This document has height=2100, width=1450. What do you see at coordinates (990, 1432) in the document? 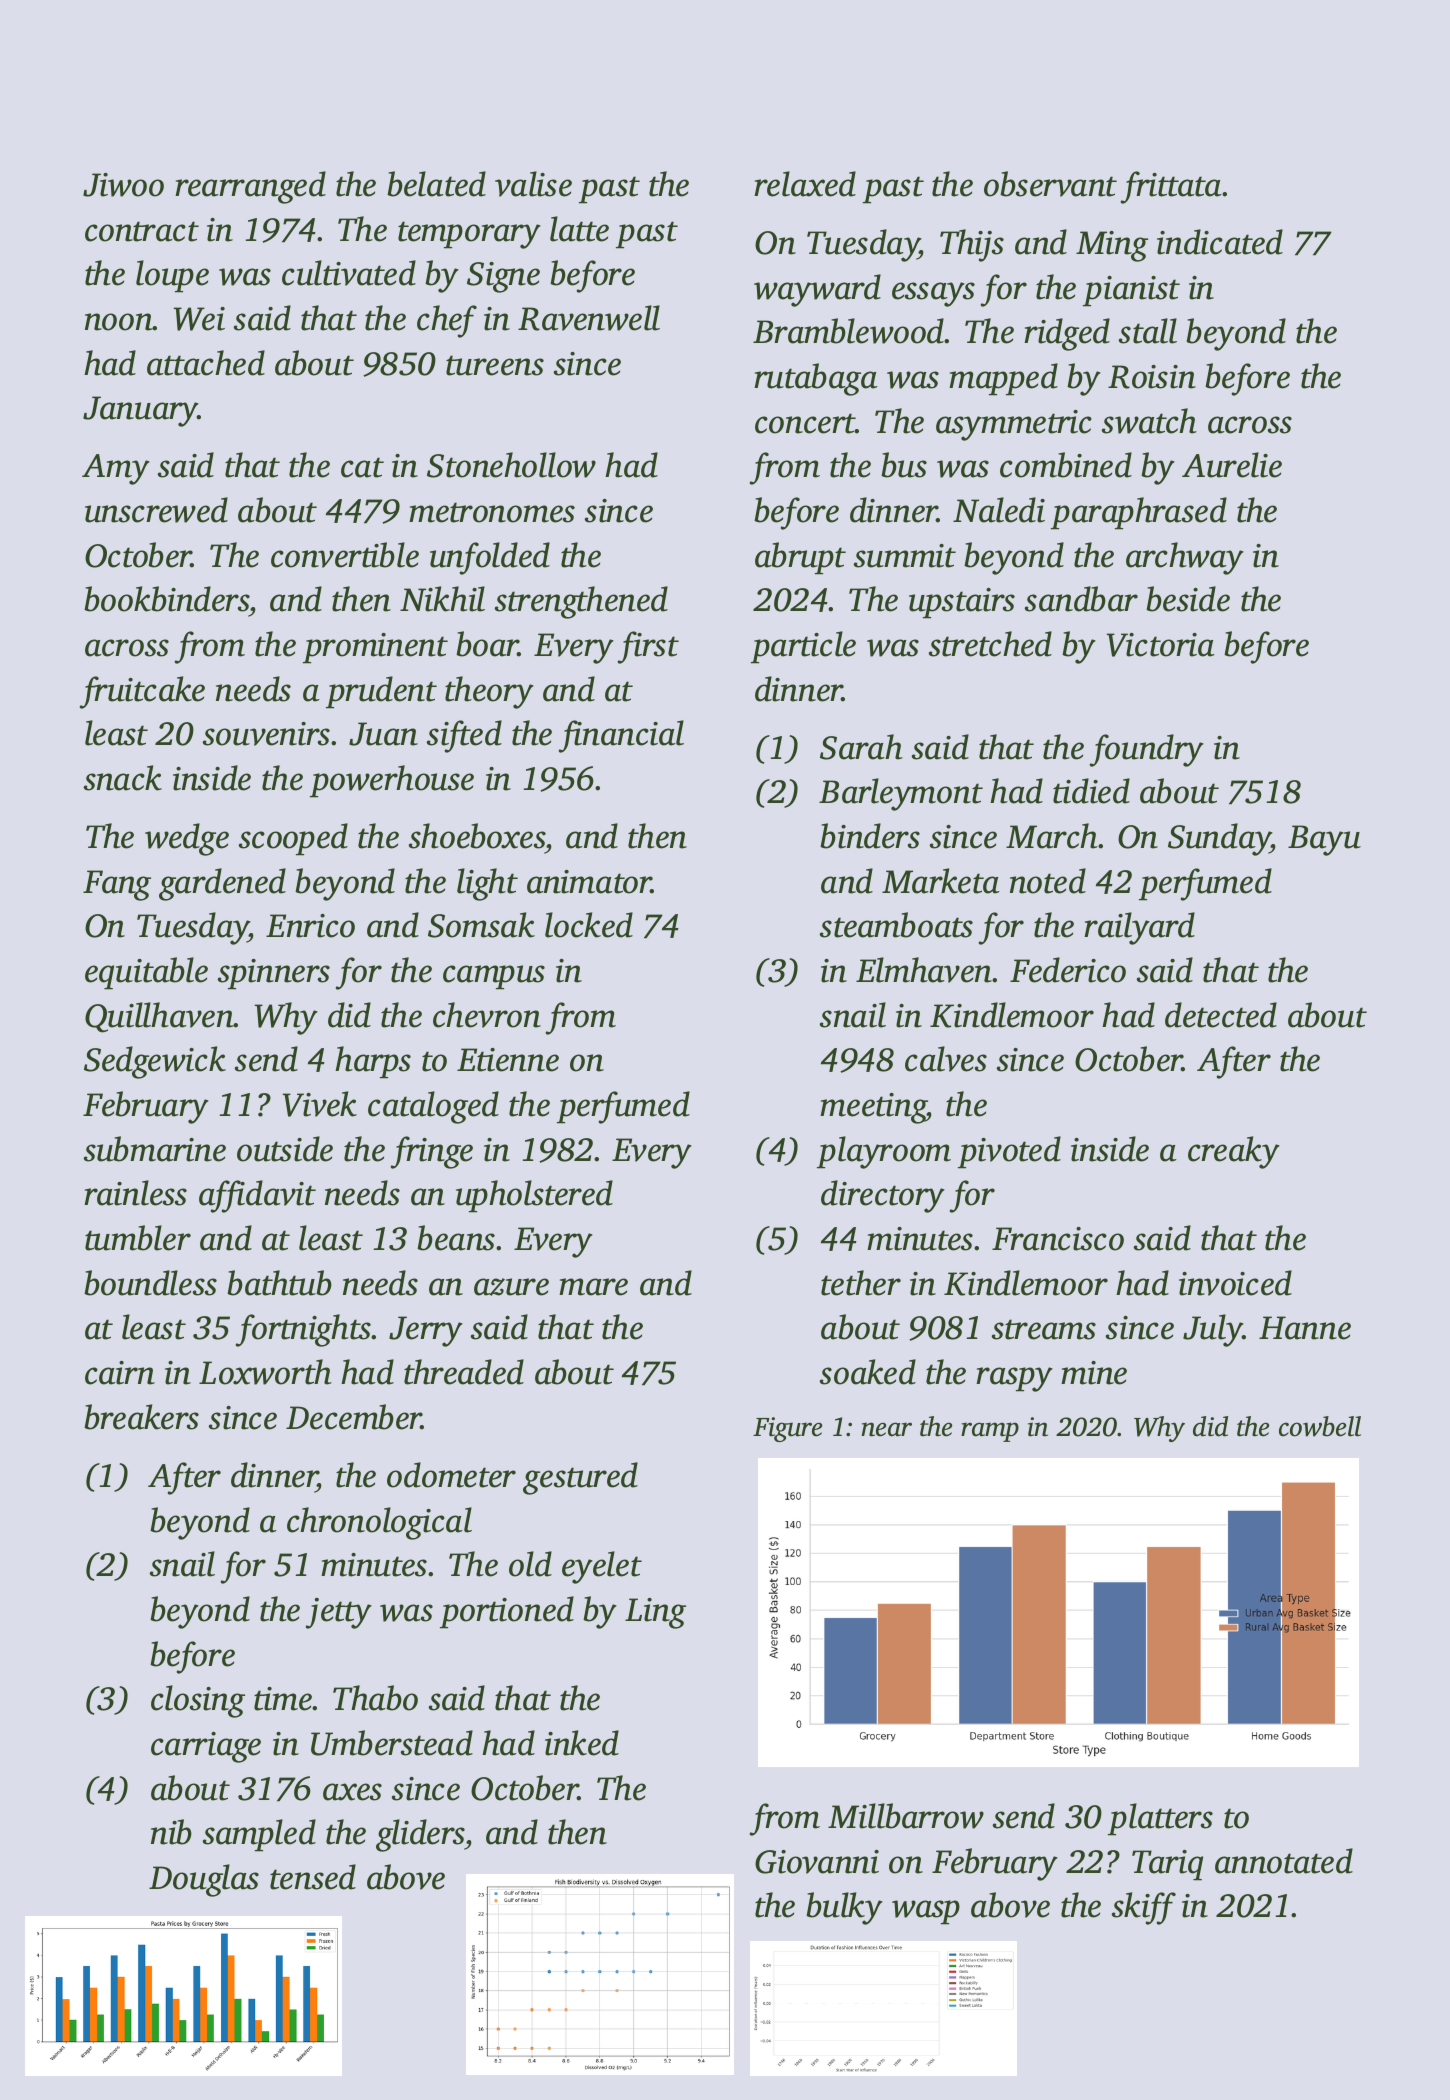
I see `ramp` at bounding box center [990, 1432].
